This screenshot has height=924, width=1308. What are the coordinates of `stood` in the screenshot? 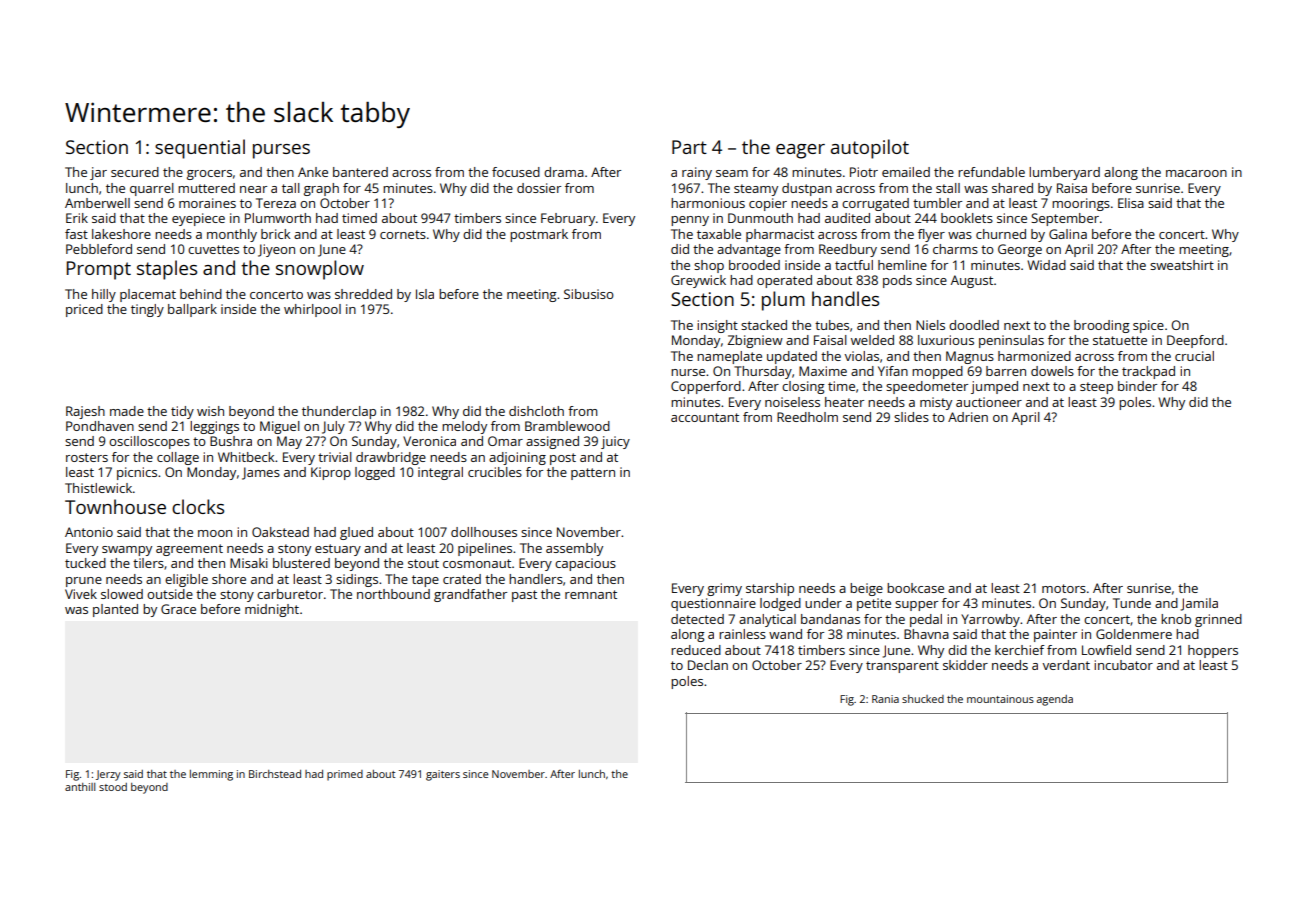 It's located at (113, 787).
